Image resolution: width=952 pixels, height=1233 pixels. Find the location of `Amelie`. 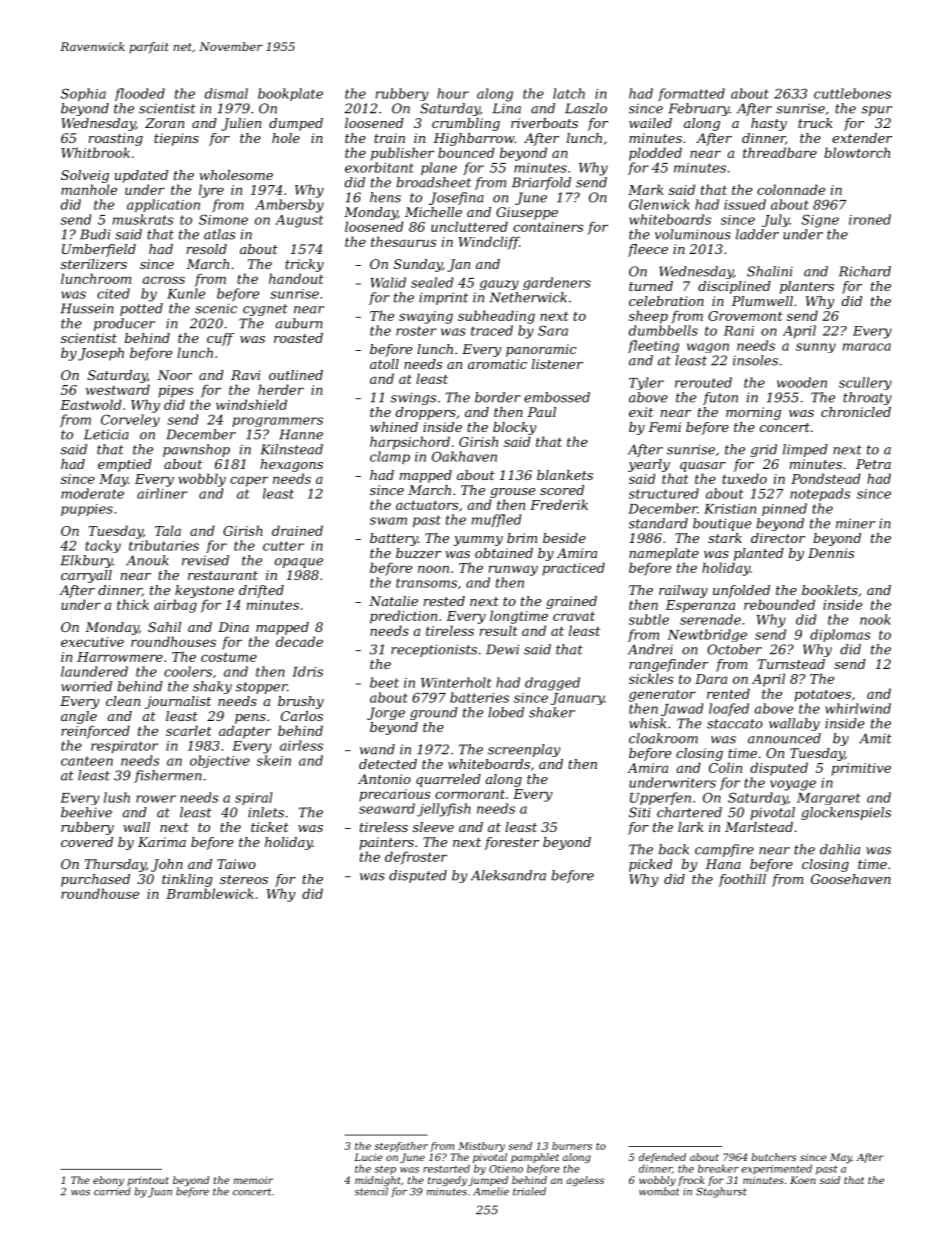

Amelie is located at coordinates (491, 1191).
